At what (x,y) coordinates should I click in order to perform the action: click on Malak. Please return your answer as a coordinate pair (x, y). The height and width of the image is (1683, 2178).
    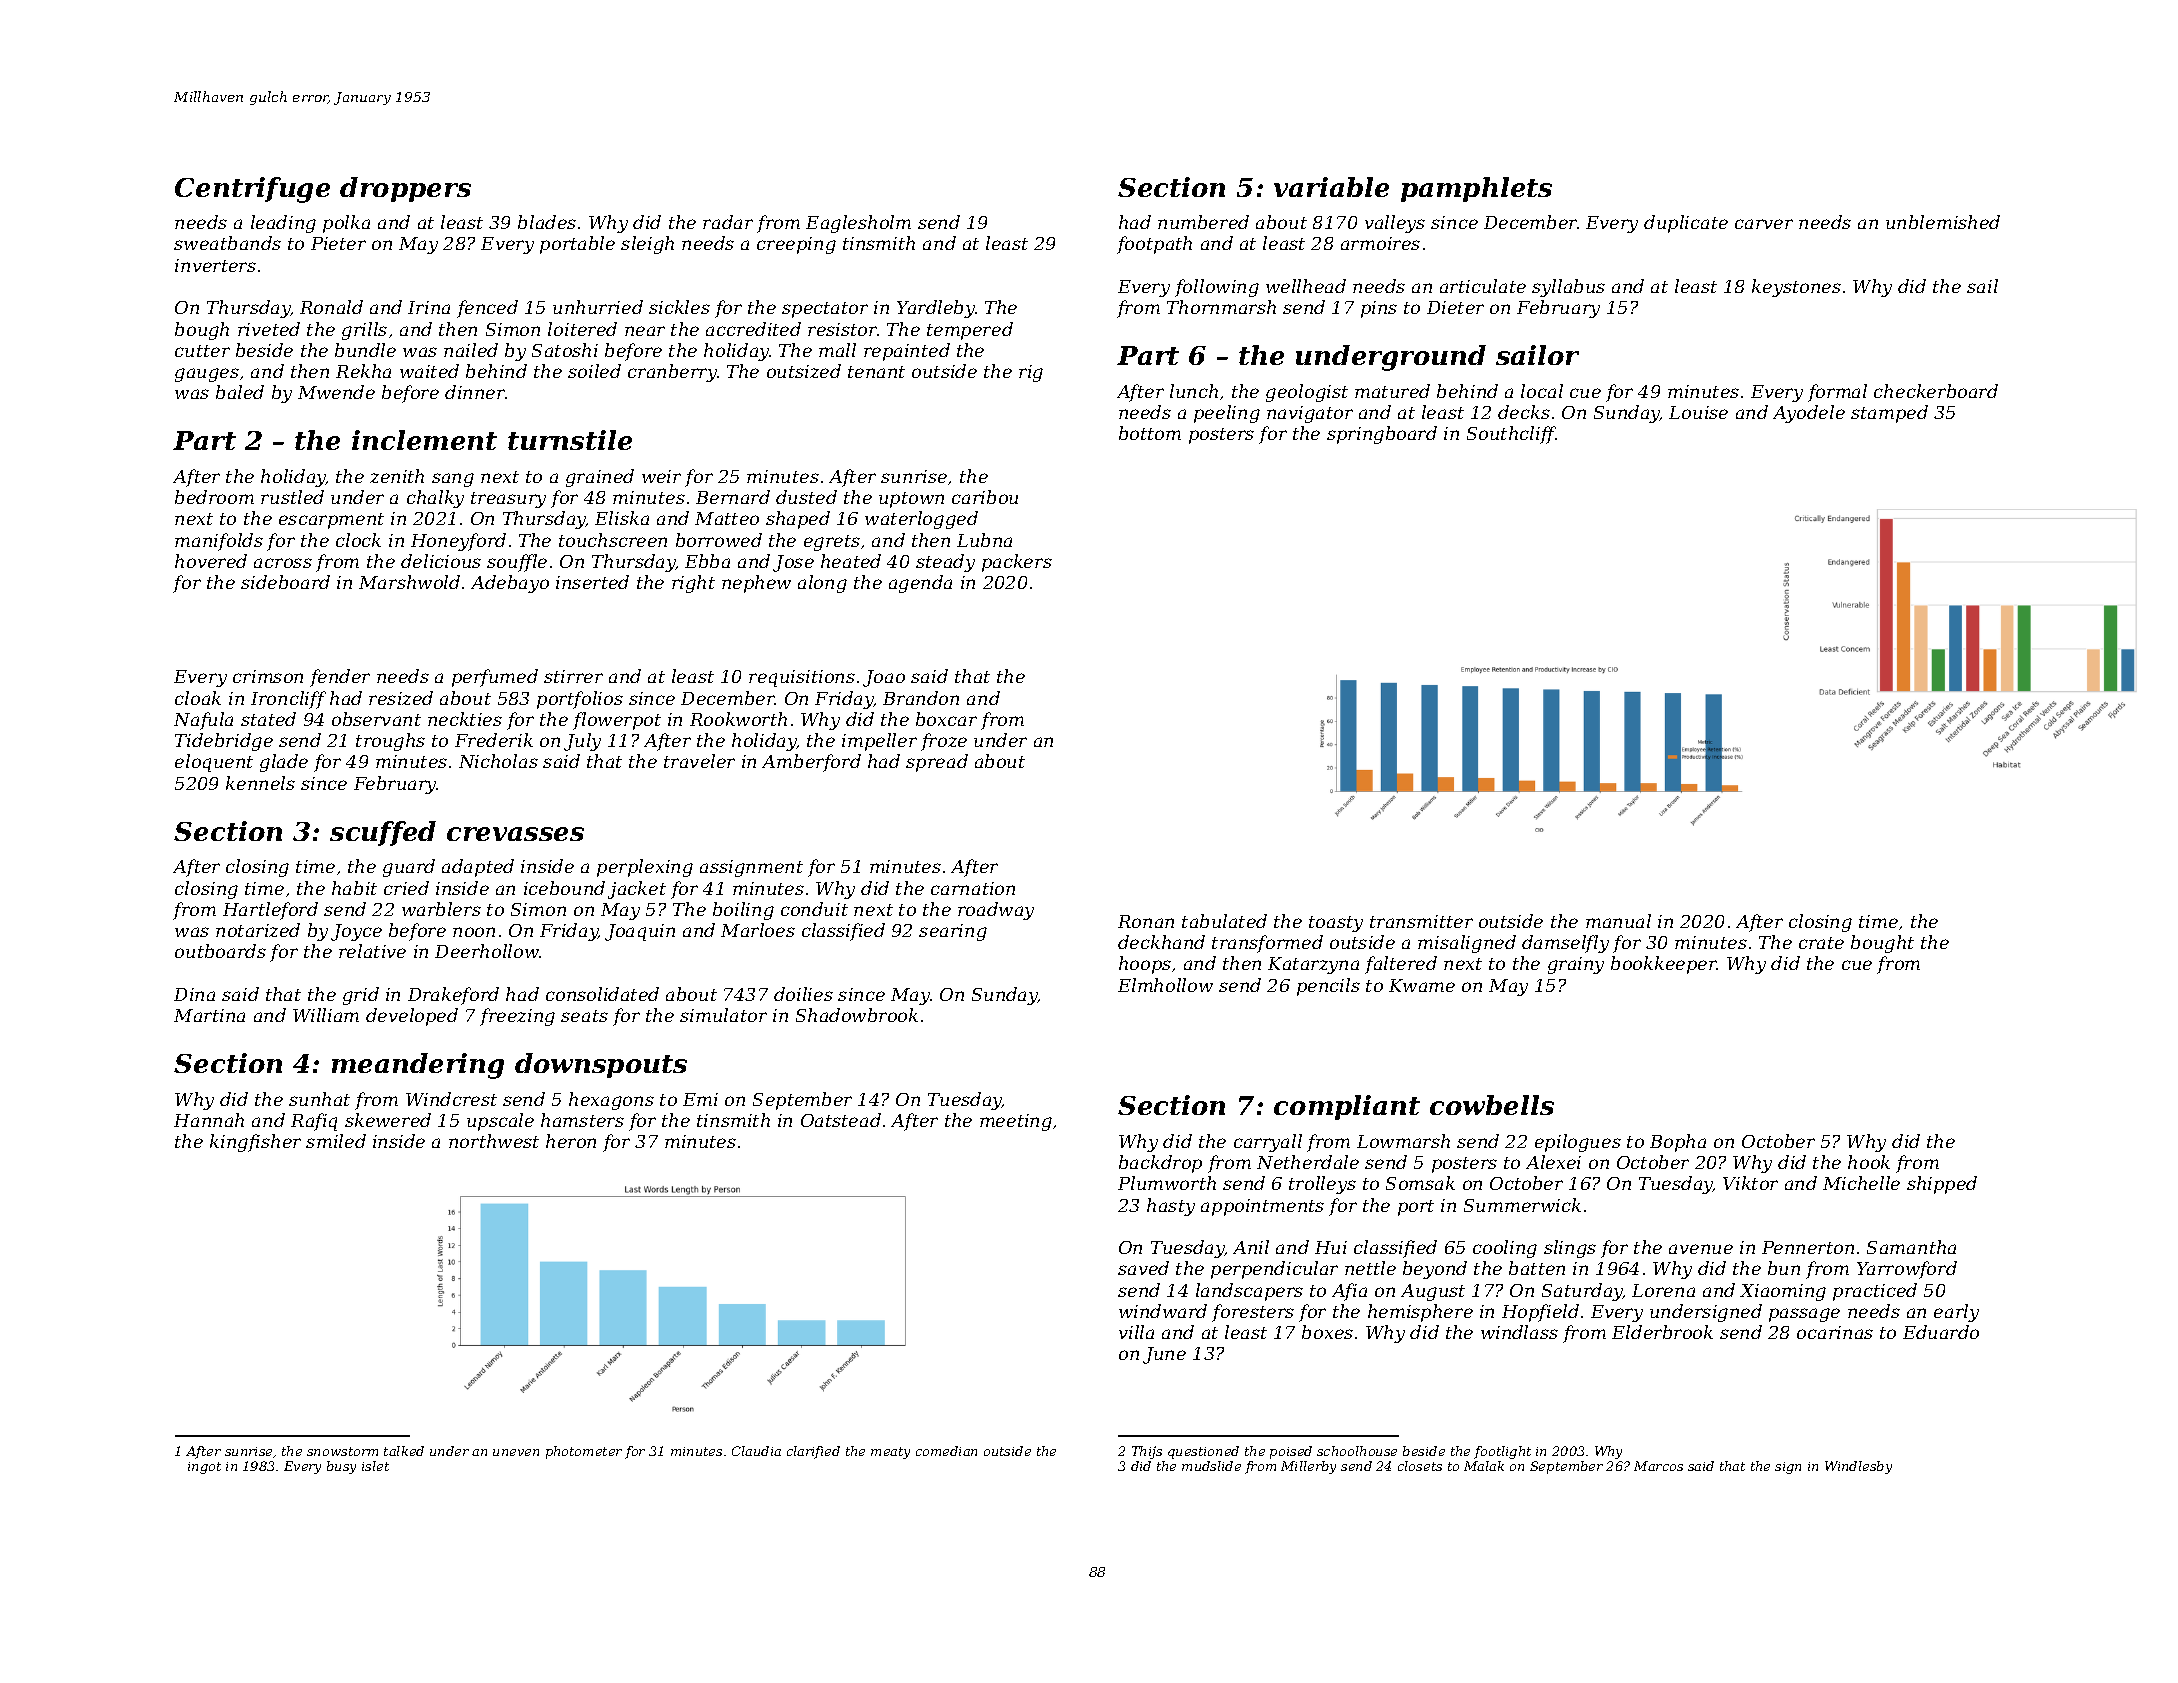
    Looking at the image, I should click on (1484, 1466).
